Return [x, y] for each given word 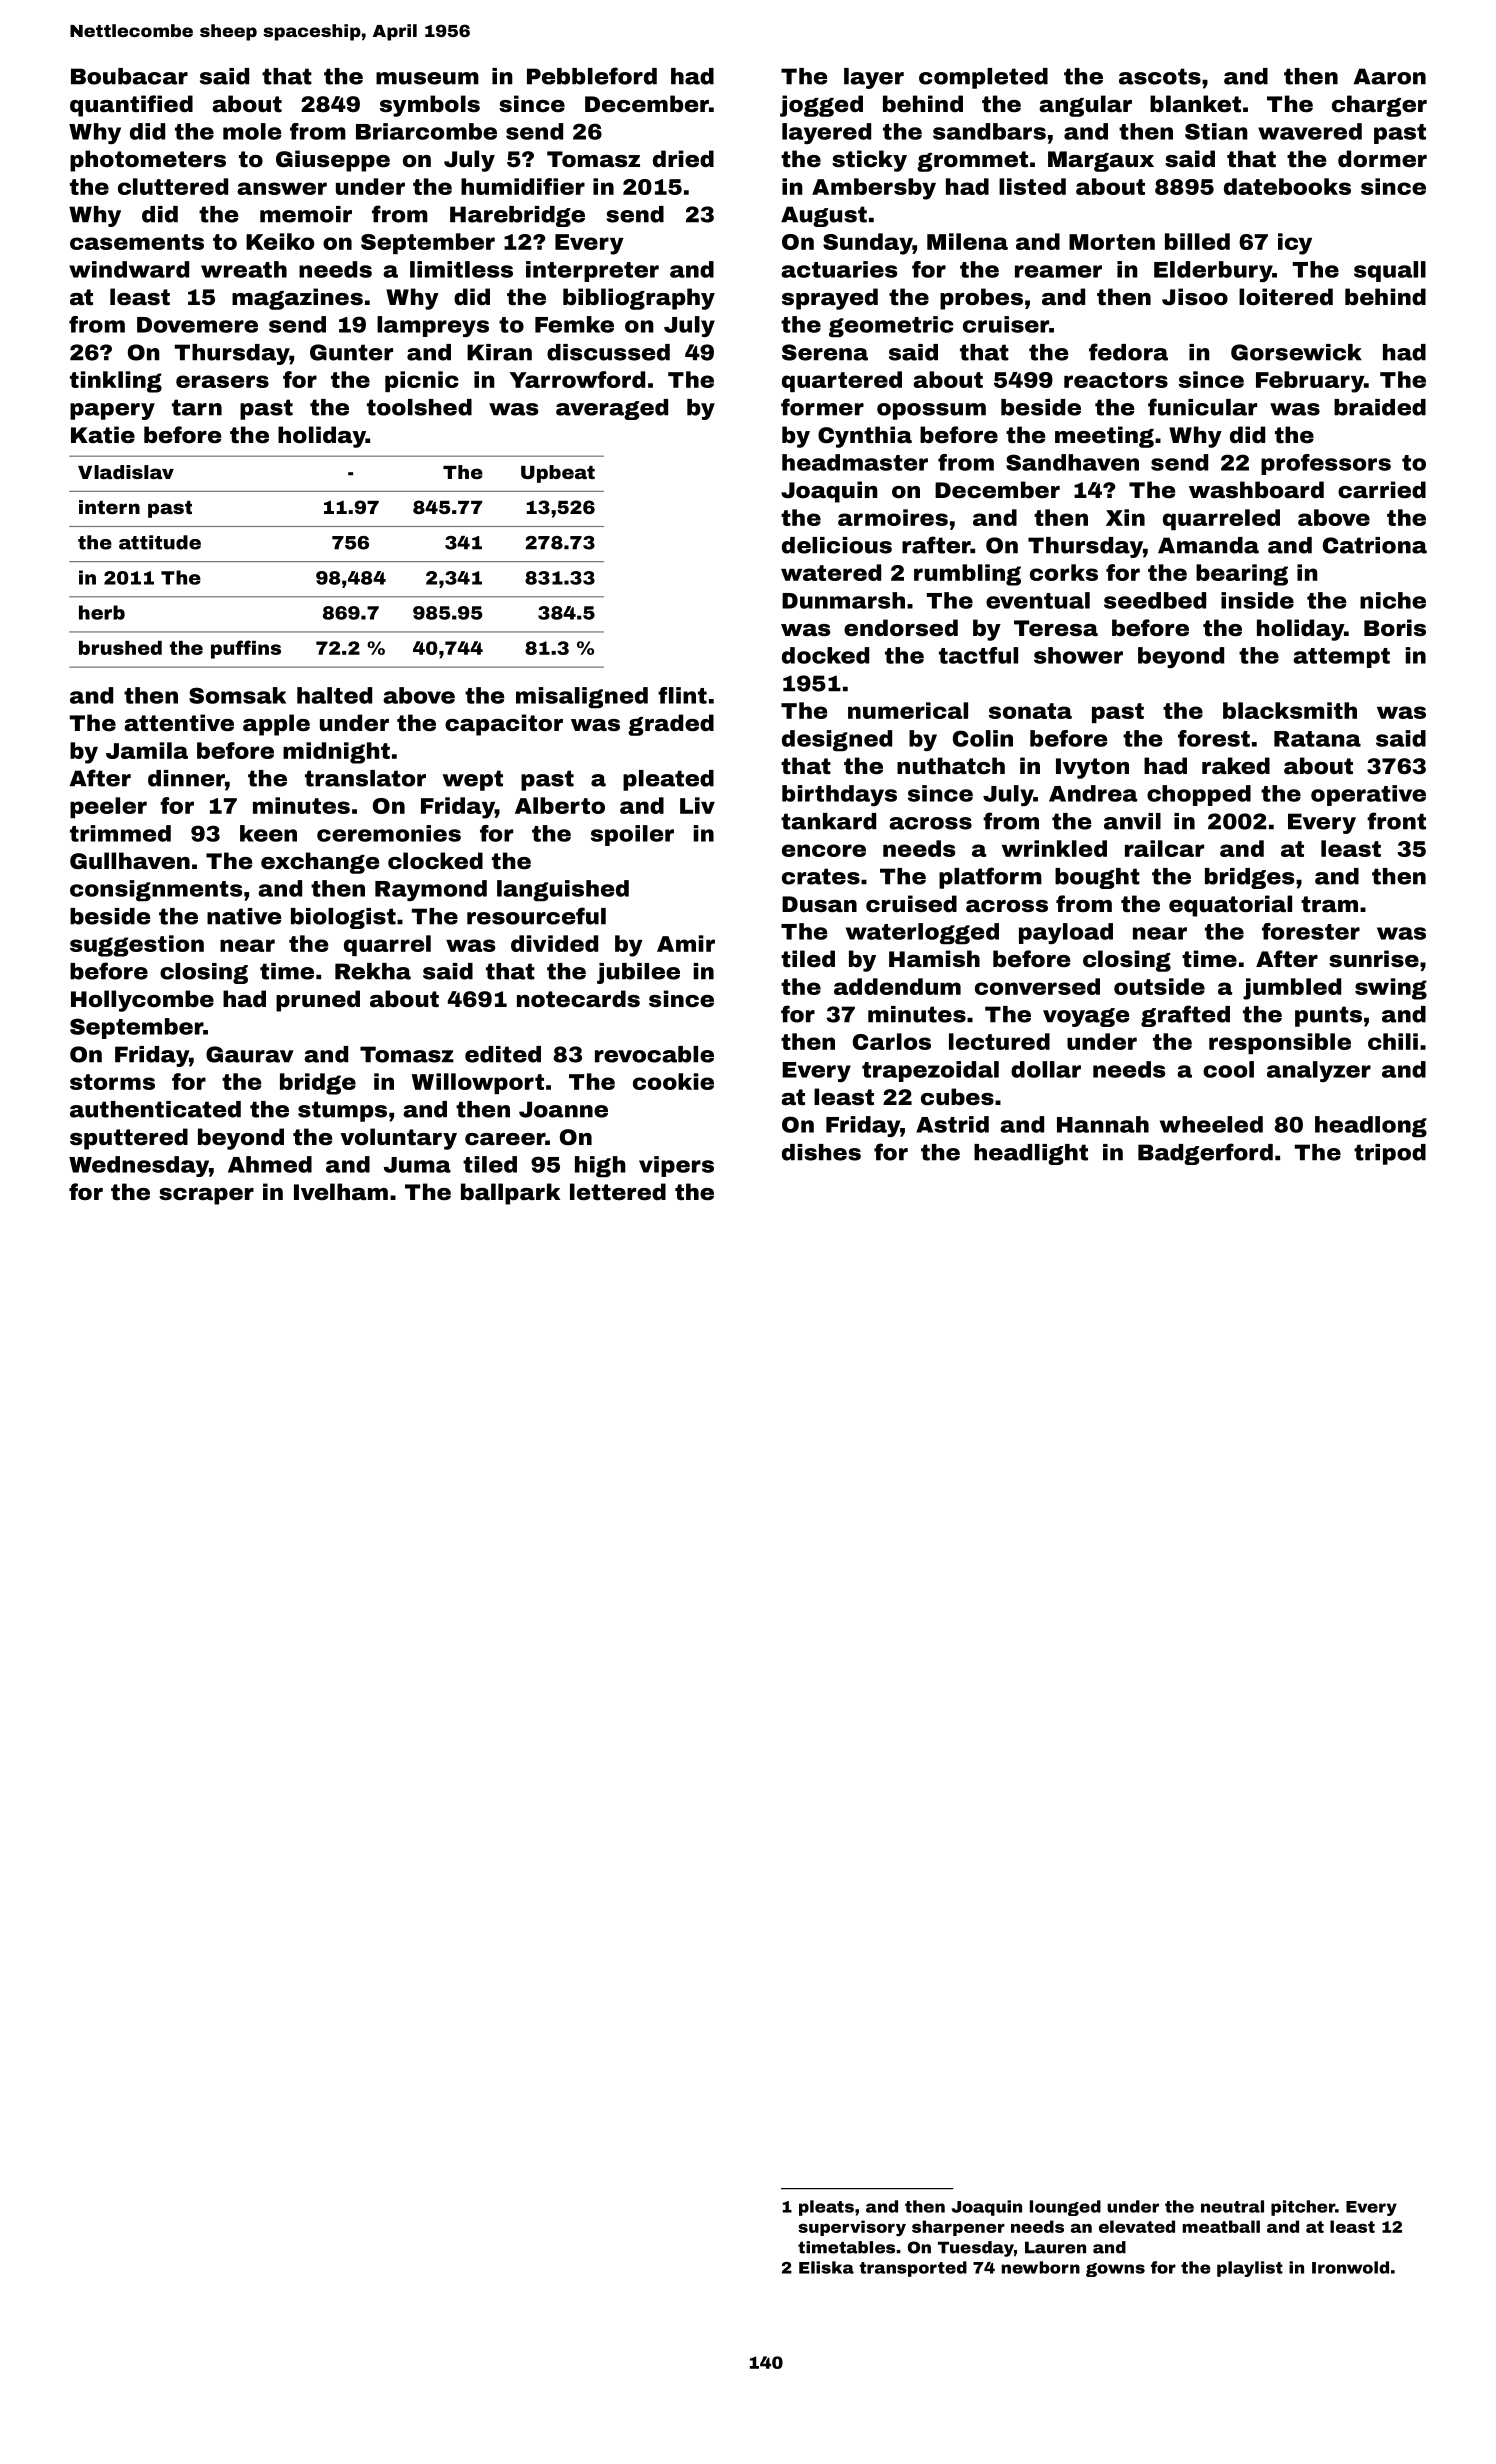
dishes [821, 1152]
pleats [826, 2208]
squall [1390, 271]
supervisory [852, 2228]
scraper [206, 1196]
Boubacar [129, 76]
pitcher [1303, 2208]
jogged [821, 106]
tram [1329, 904]
